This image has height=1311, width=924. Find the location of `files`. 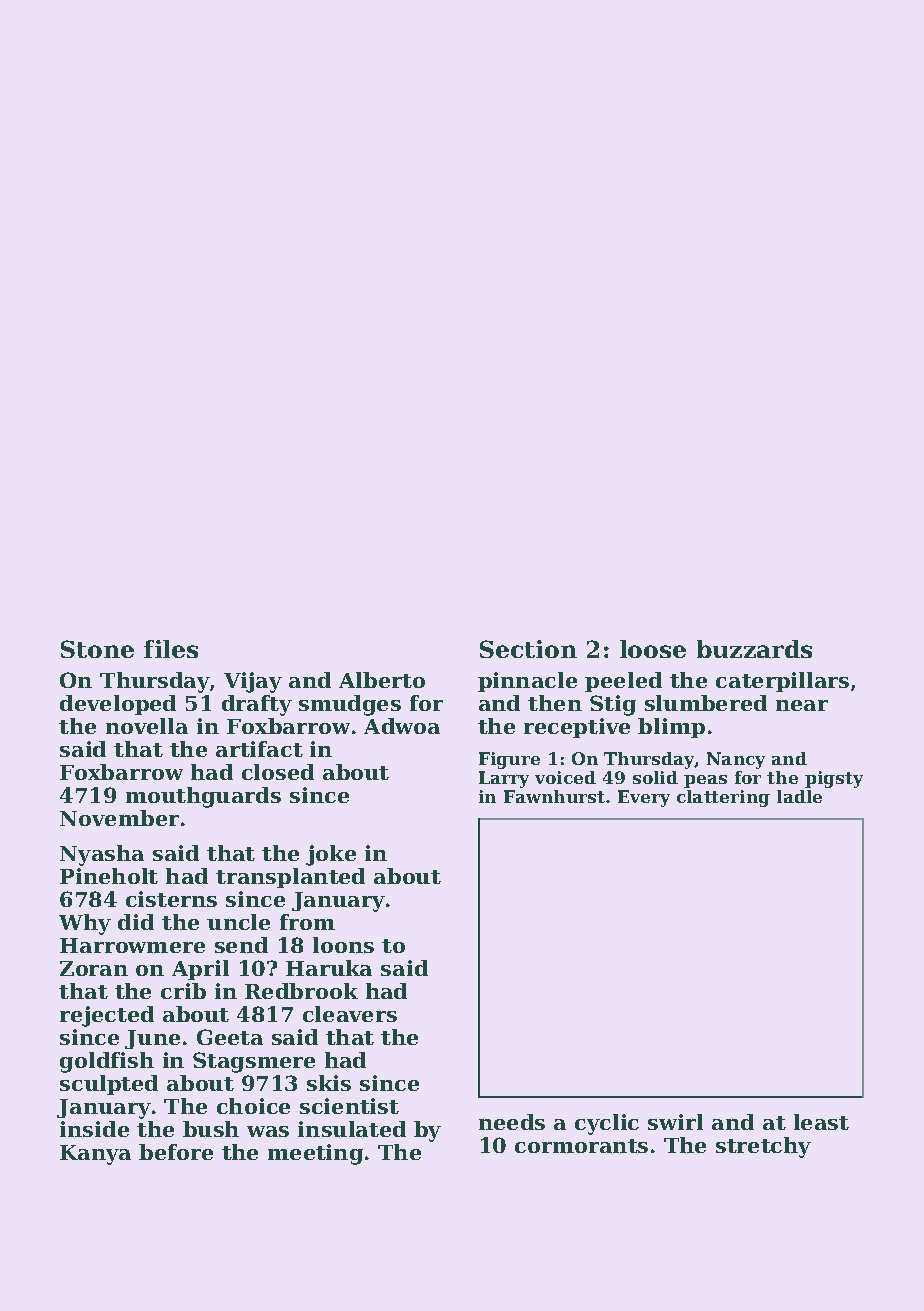

files is located at coordinates (171, 649).
